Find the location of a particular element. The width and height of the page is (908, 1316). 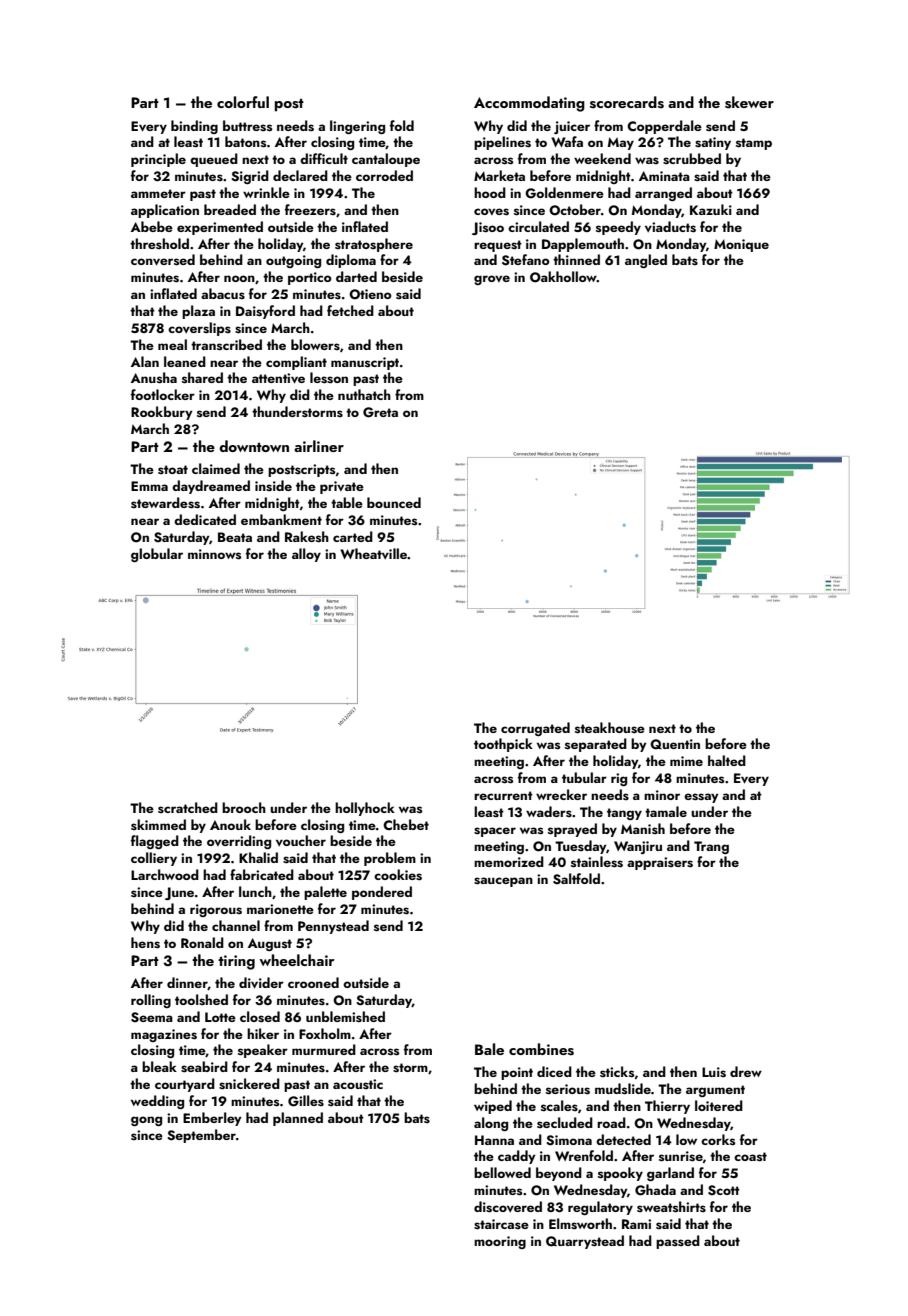

speedy is located at coordinates (618, 228).
